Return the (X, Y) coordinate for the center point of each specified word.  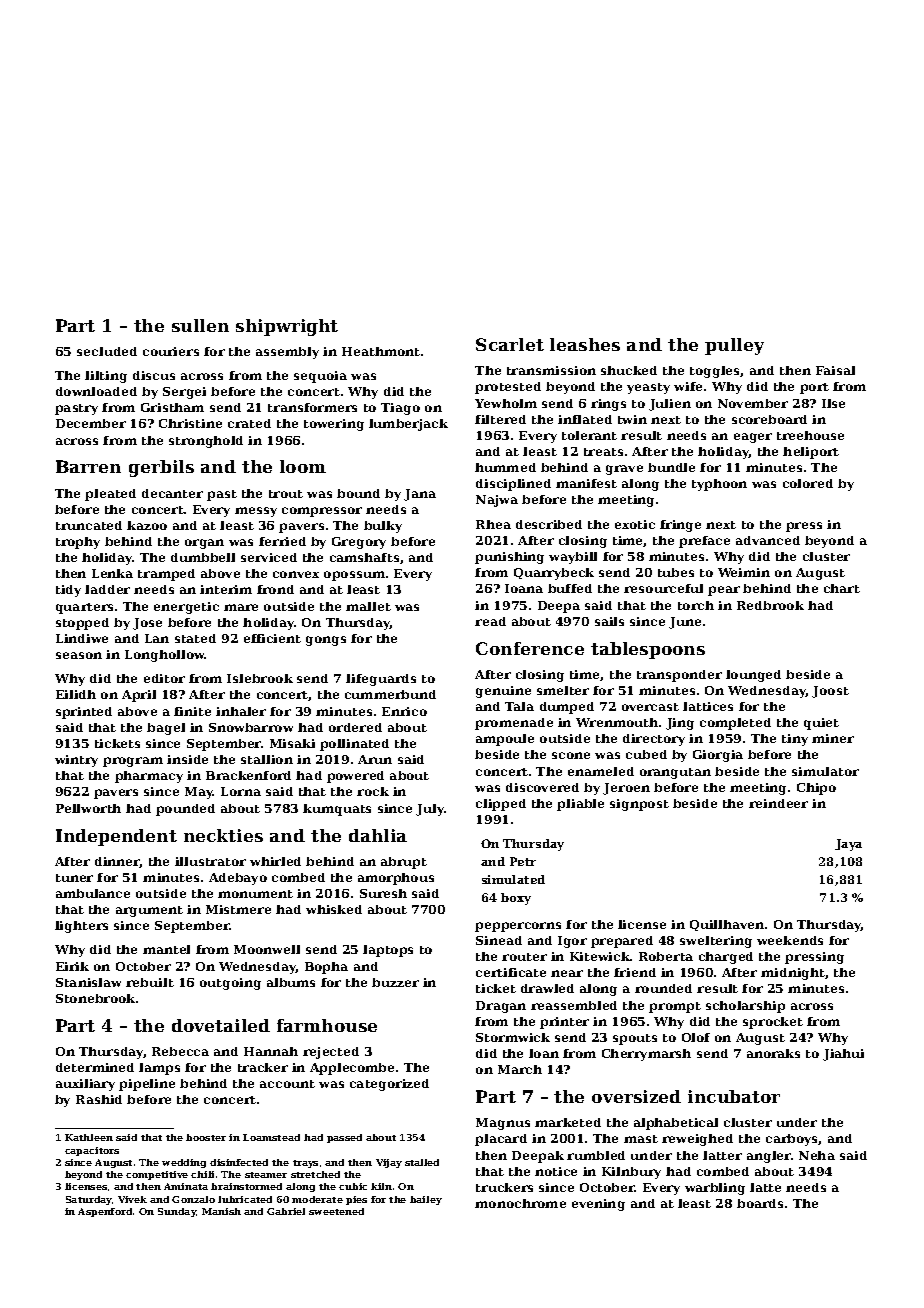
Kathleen (89, 1137)
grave (624, 470)
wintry (76, 761)
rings (608, 405)
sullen (200, 325)
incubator (734, 1096)
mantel (166, 949)
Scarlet (510, 344)
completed (735, 724)
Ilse (833, 403)
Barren (88, 466)
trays (305, 1164)
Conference (530, 648)
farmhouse (327, 1025)
